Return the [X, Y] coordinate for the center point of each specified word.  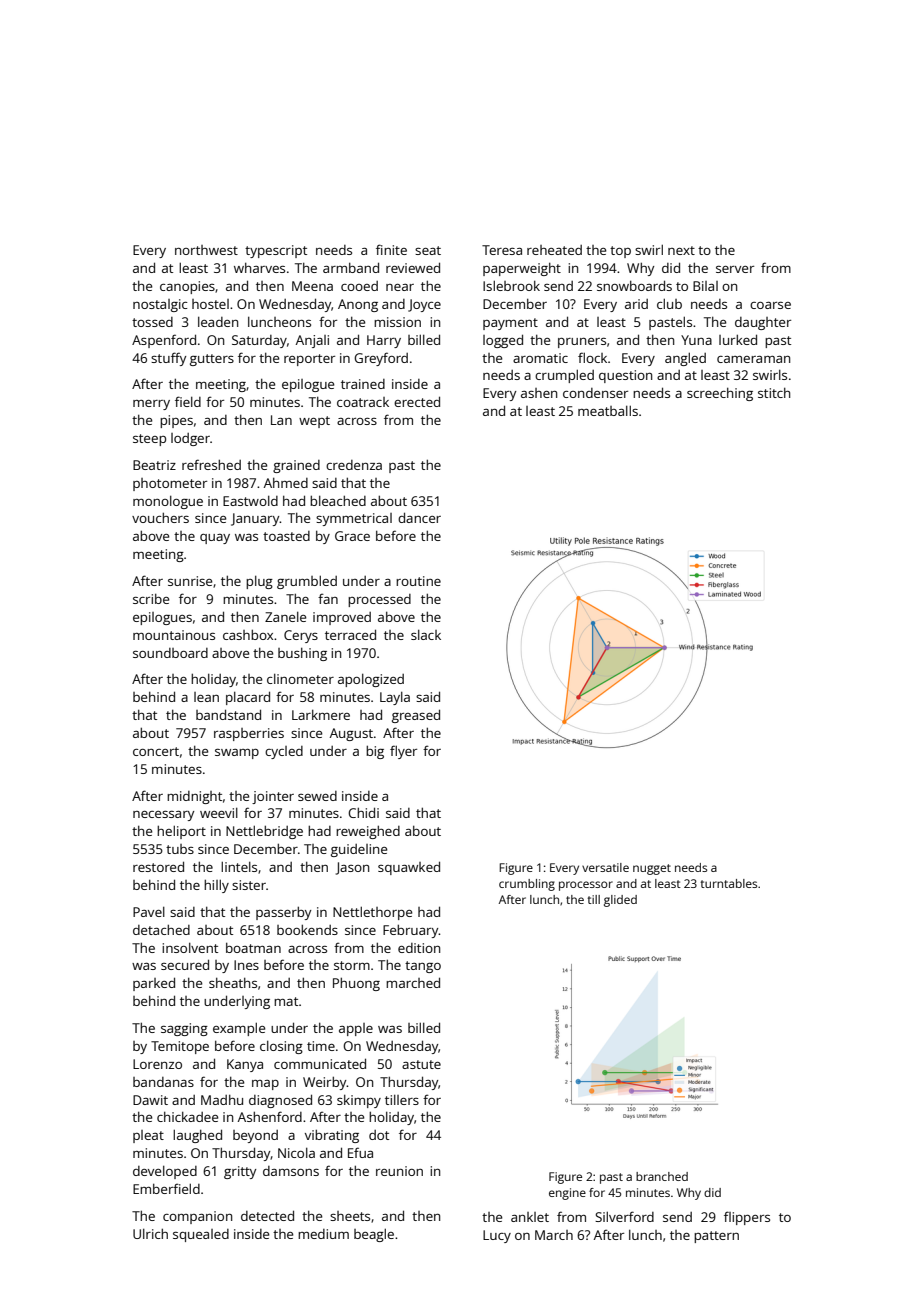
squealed [201, 1235]
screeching [720, 394]
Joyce [424, 305]
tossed [152, 322]
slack [426, 635]
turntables [728, 883]
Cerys [301, 636]
